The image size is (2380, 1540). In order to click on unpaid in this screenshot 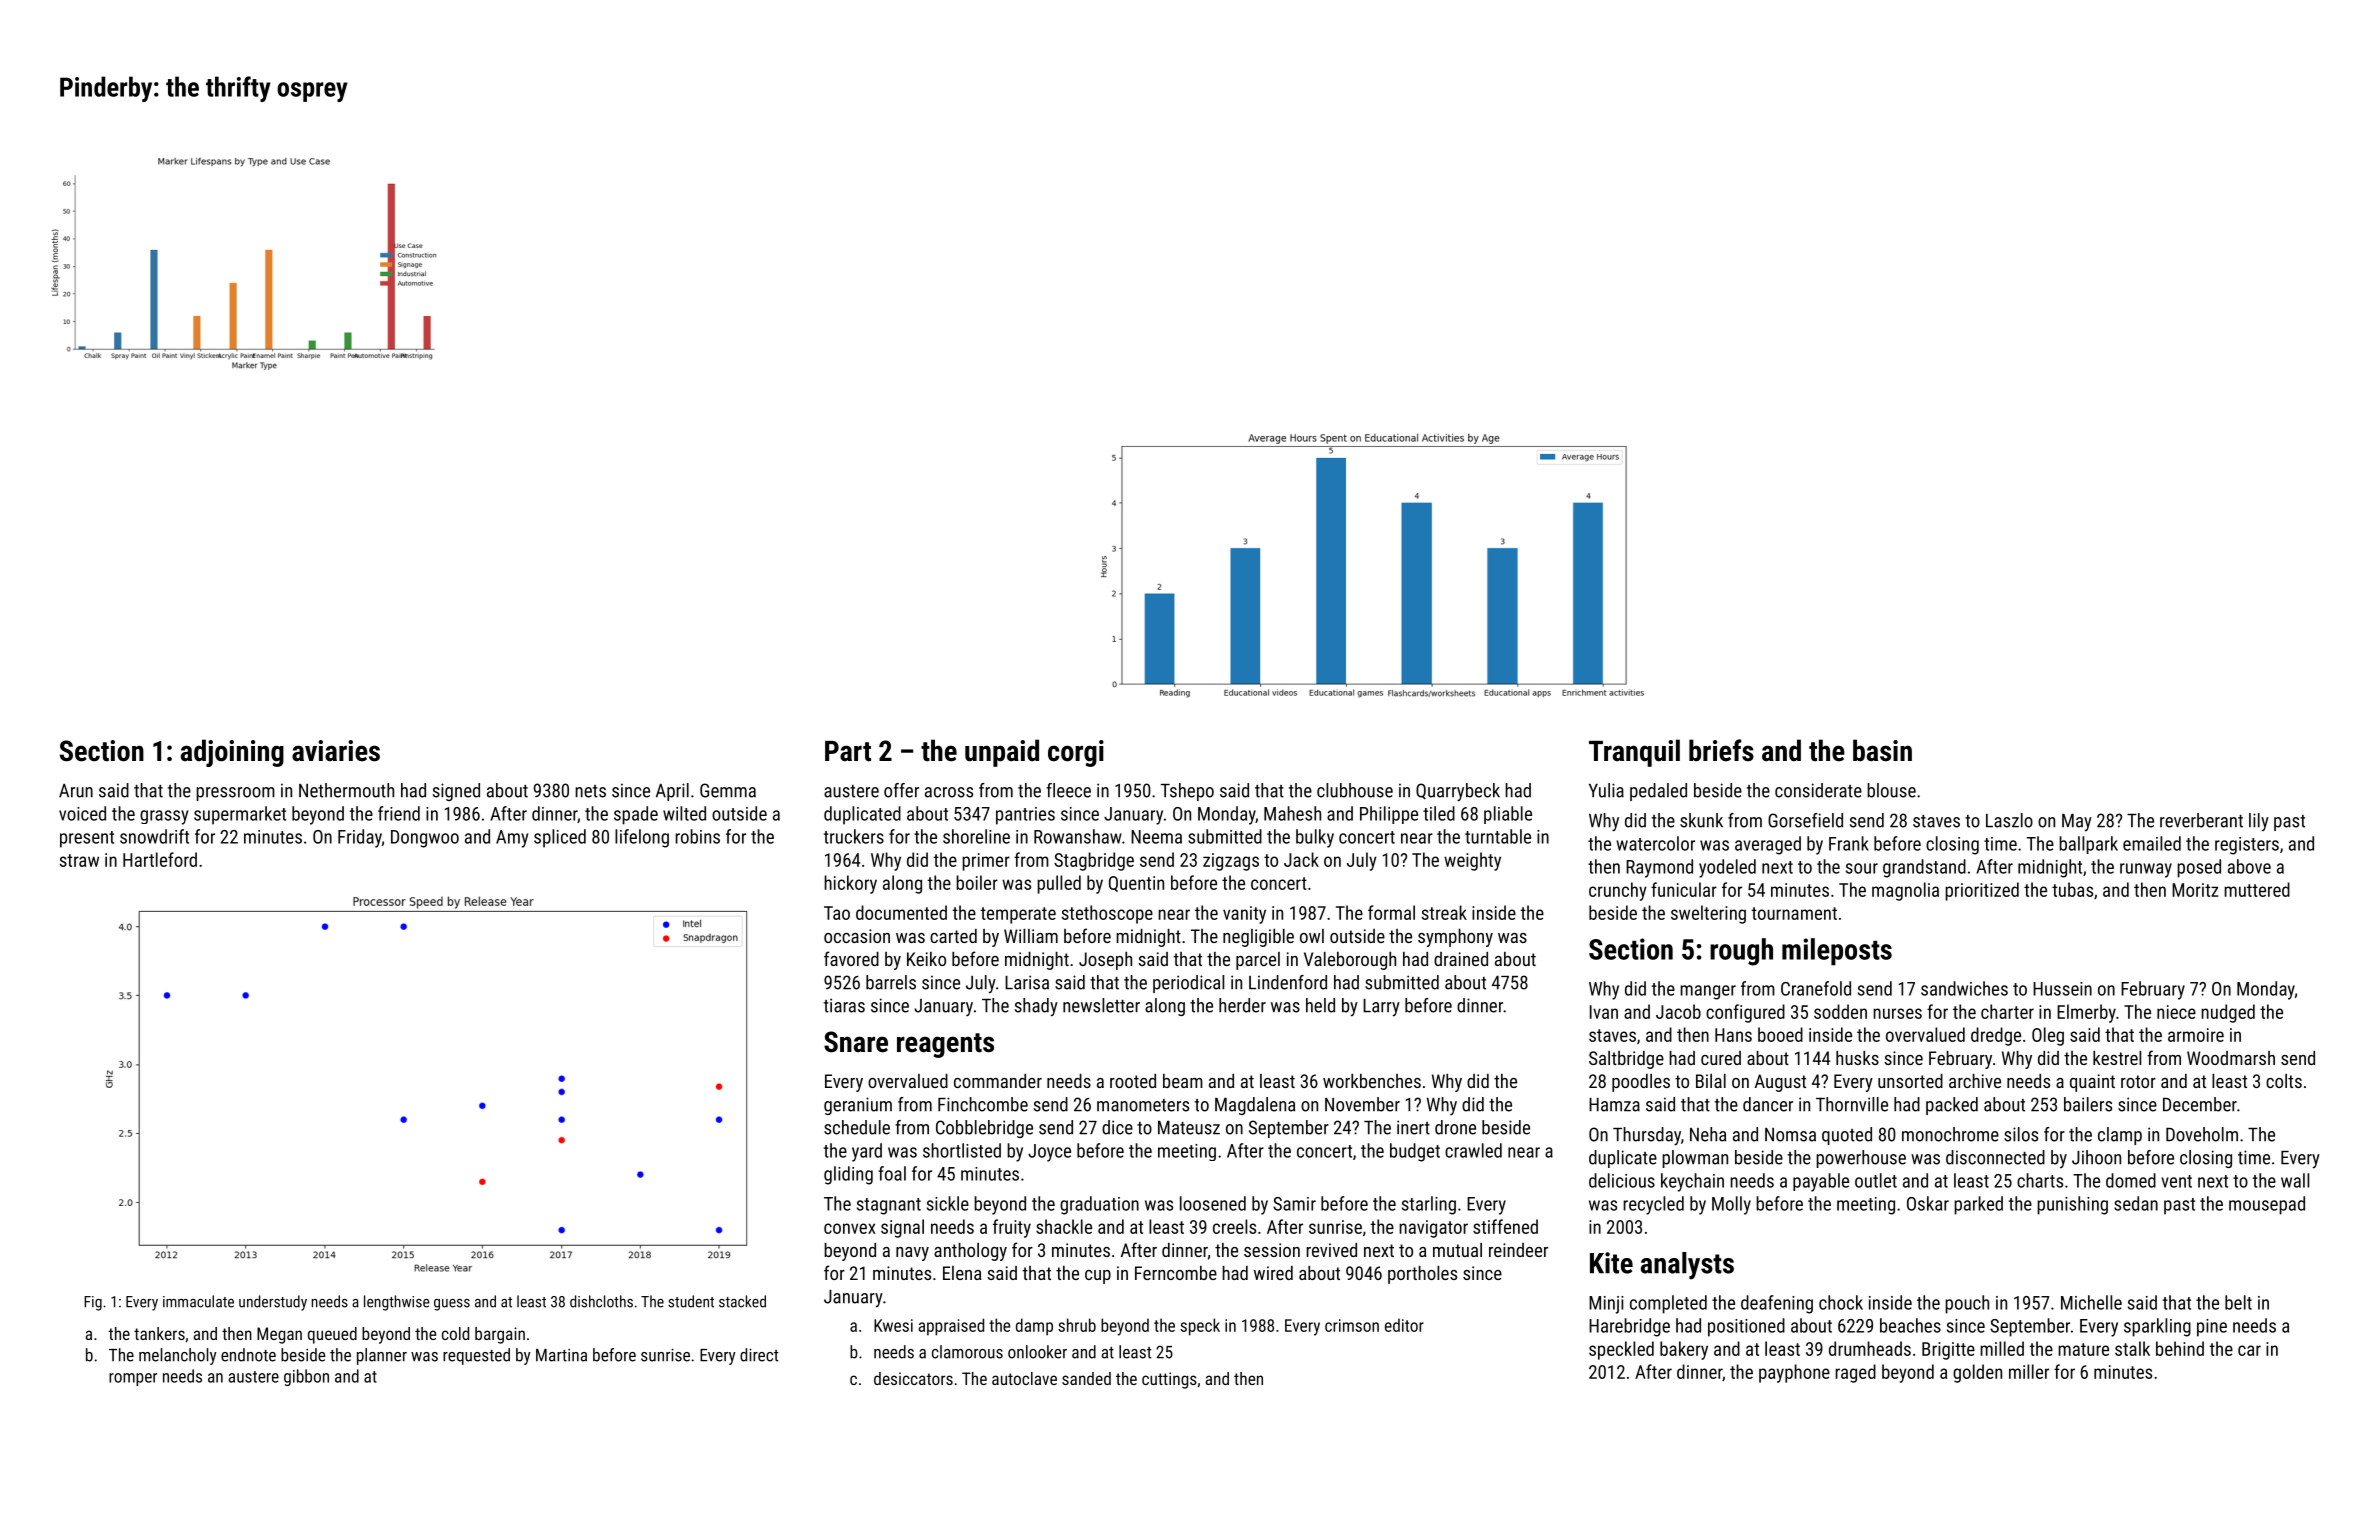, I will do `click(1002, 753)`.
